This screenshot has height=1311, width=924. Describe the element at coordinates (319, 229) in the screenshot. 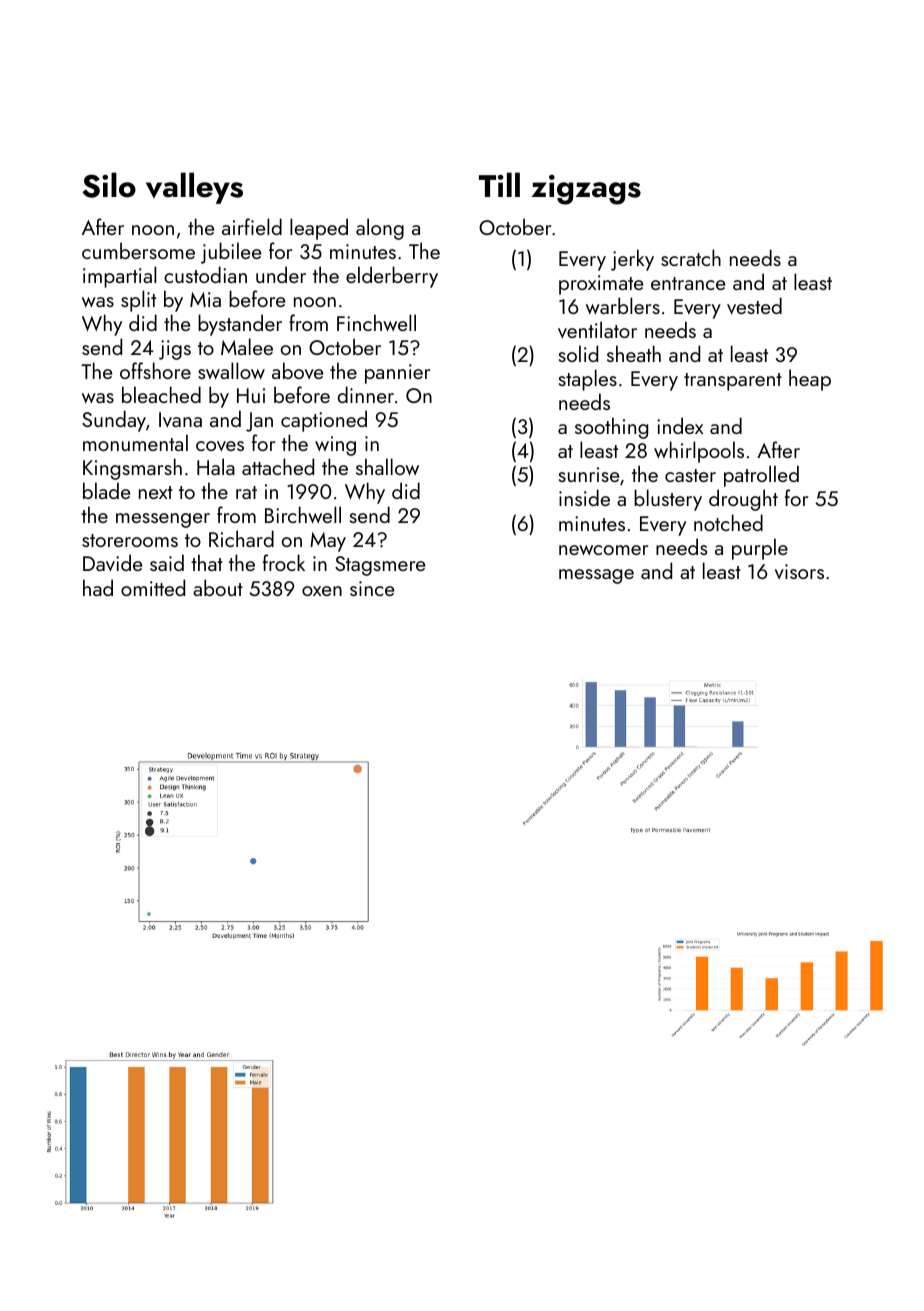

I see `leaped` at that location.
